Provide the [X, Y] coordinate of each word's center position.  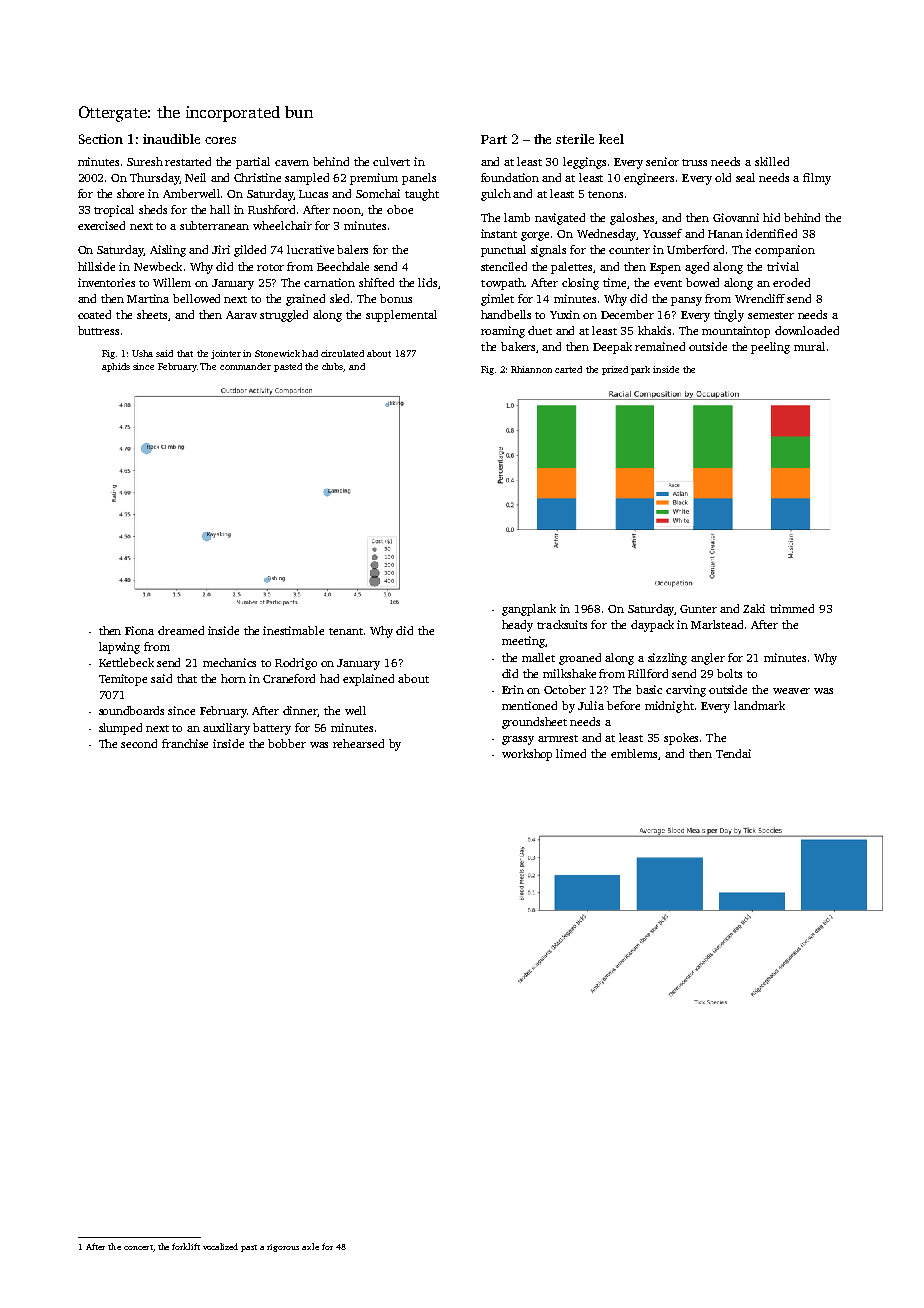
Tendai [733, 753]
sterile [575, 139]
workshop [527, 755]
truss [694, 162]
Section [101, 139]
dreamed [181, 630]
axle [310, 1246]
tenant [346, 631]
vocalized [220, 1246]
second [139, 743]
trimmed [792, 608]
